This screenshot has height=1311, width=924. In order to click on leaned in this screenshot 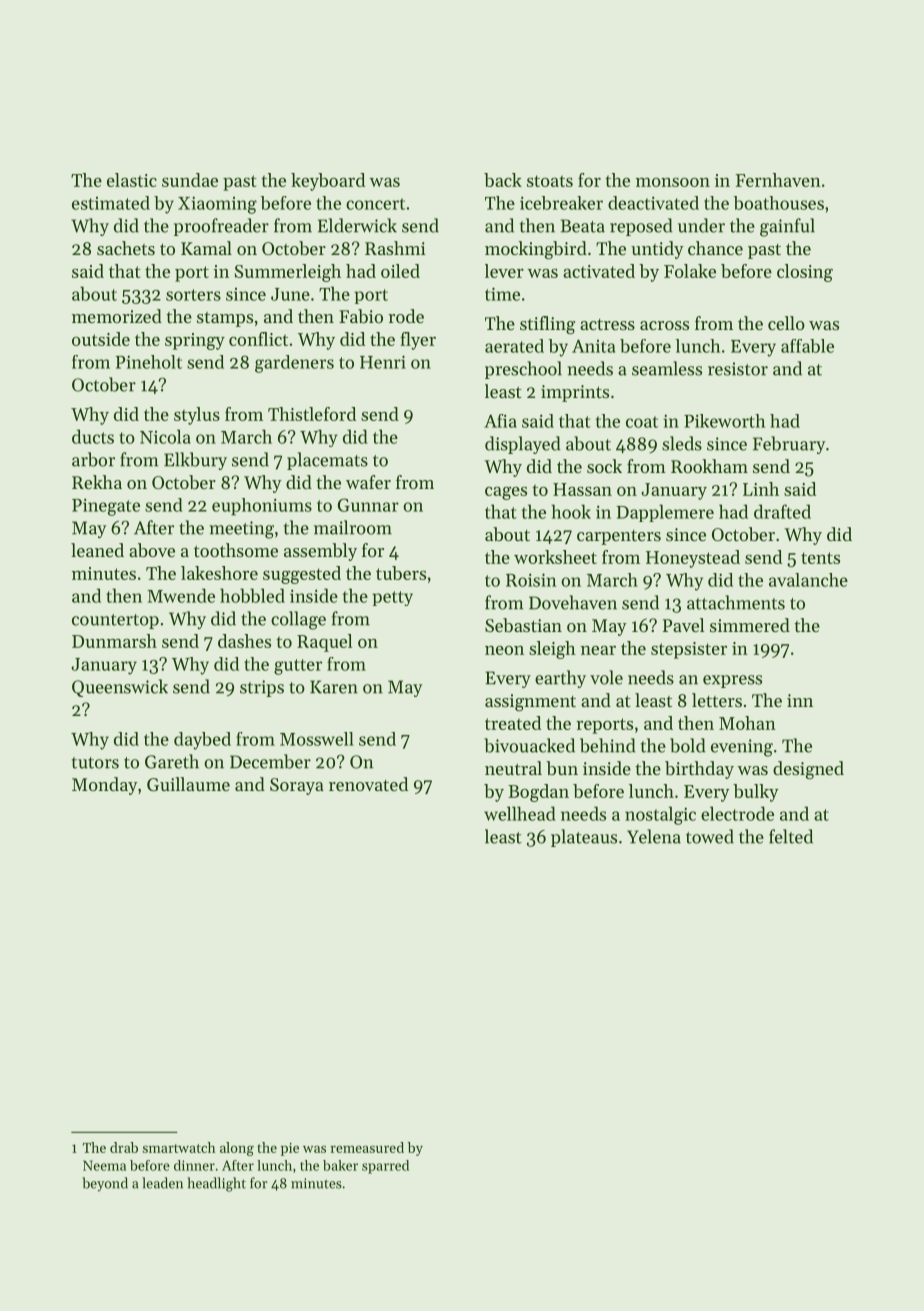, I will do `click(97, 550)`.
